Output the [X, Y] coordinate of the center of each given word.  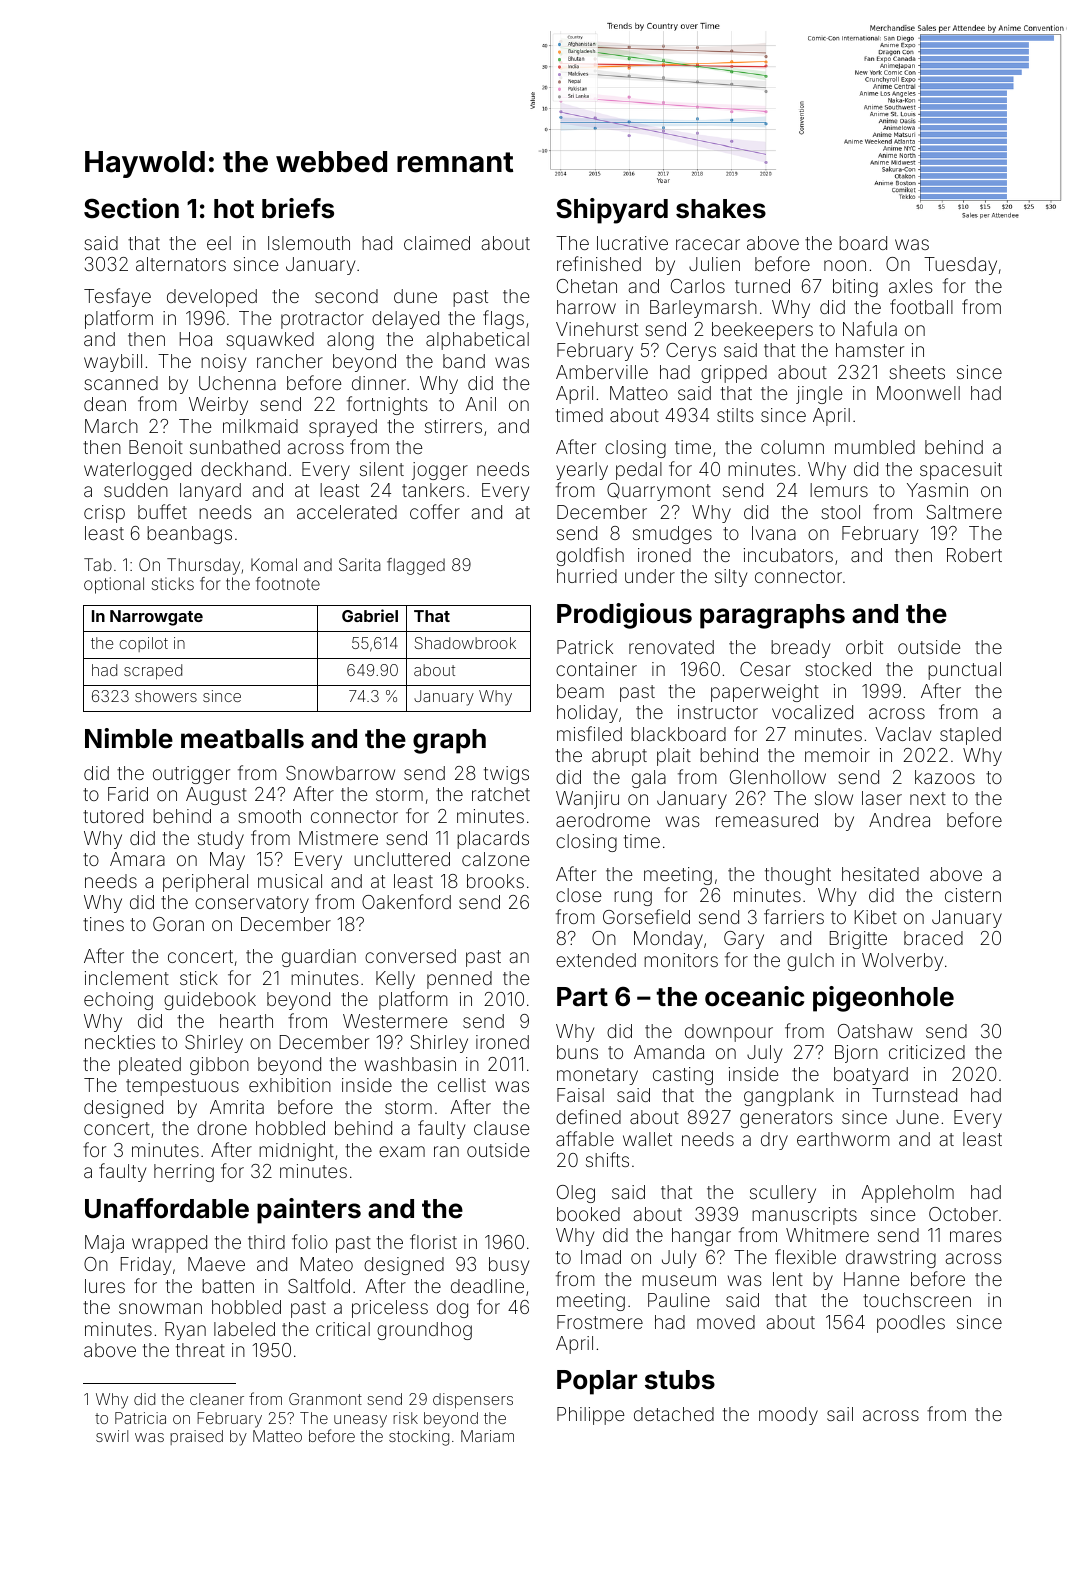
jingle [819, 395]
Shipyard [612, 211]
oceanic [754, 996]
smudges [672, 535]
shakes [721, 209]
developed [212, 298]
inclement [127, 978]
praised [196, 1437]
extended [596, 960]
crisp [104, 514]
